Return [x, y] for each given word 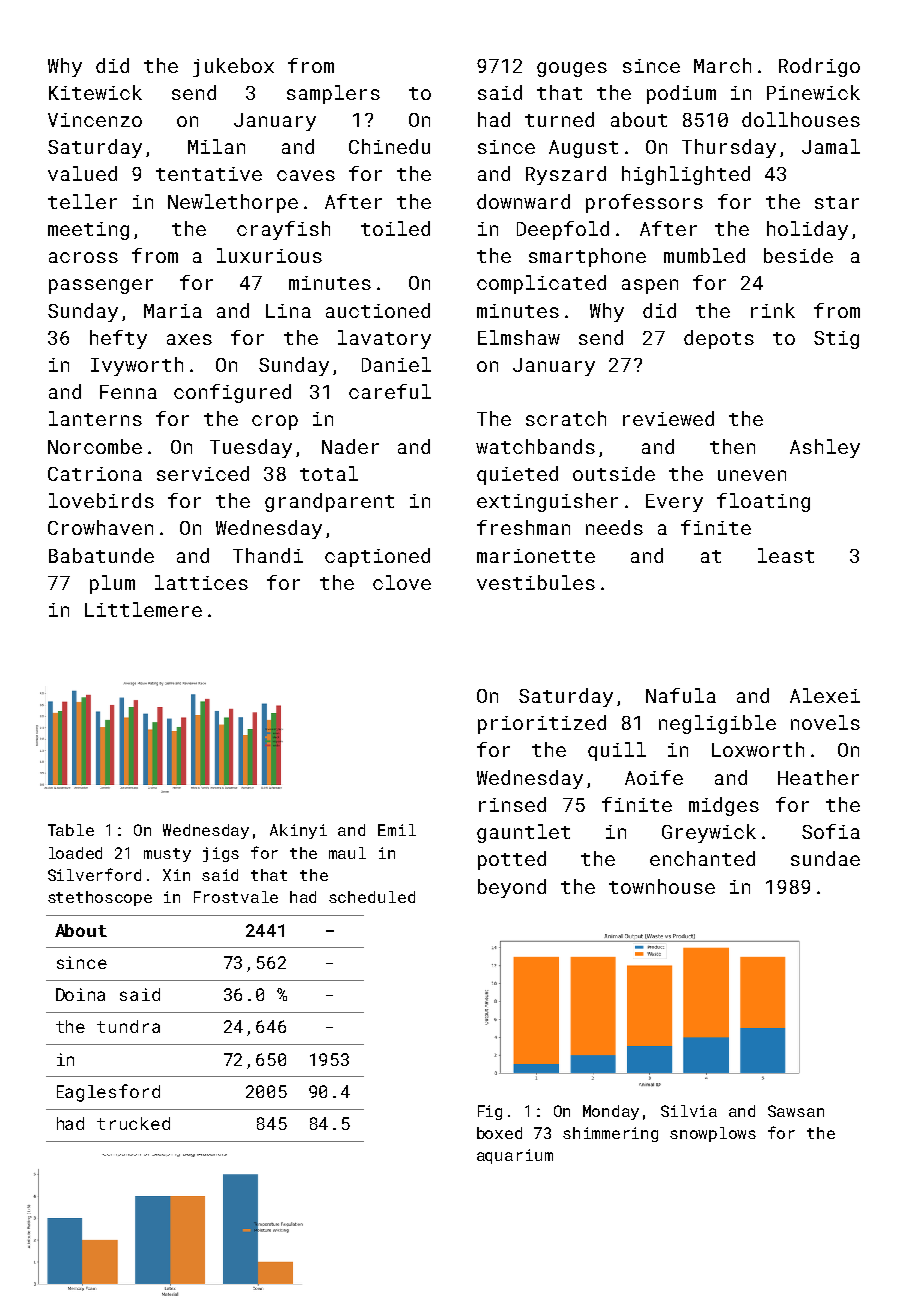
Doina [80, 994]
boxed [499, 1133]
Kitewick [95, 92]
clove [402, 582]
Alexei [825, 695]
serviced [203, 473]
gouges [572, 69]
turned [559, 119]
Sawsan [796, 1111]
